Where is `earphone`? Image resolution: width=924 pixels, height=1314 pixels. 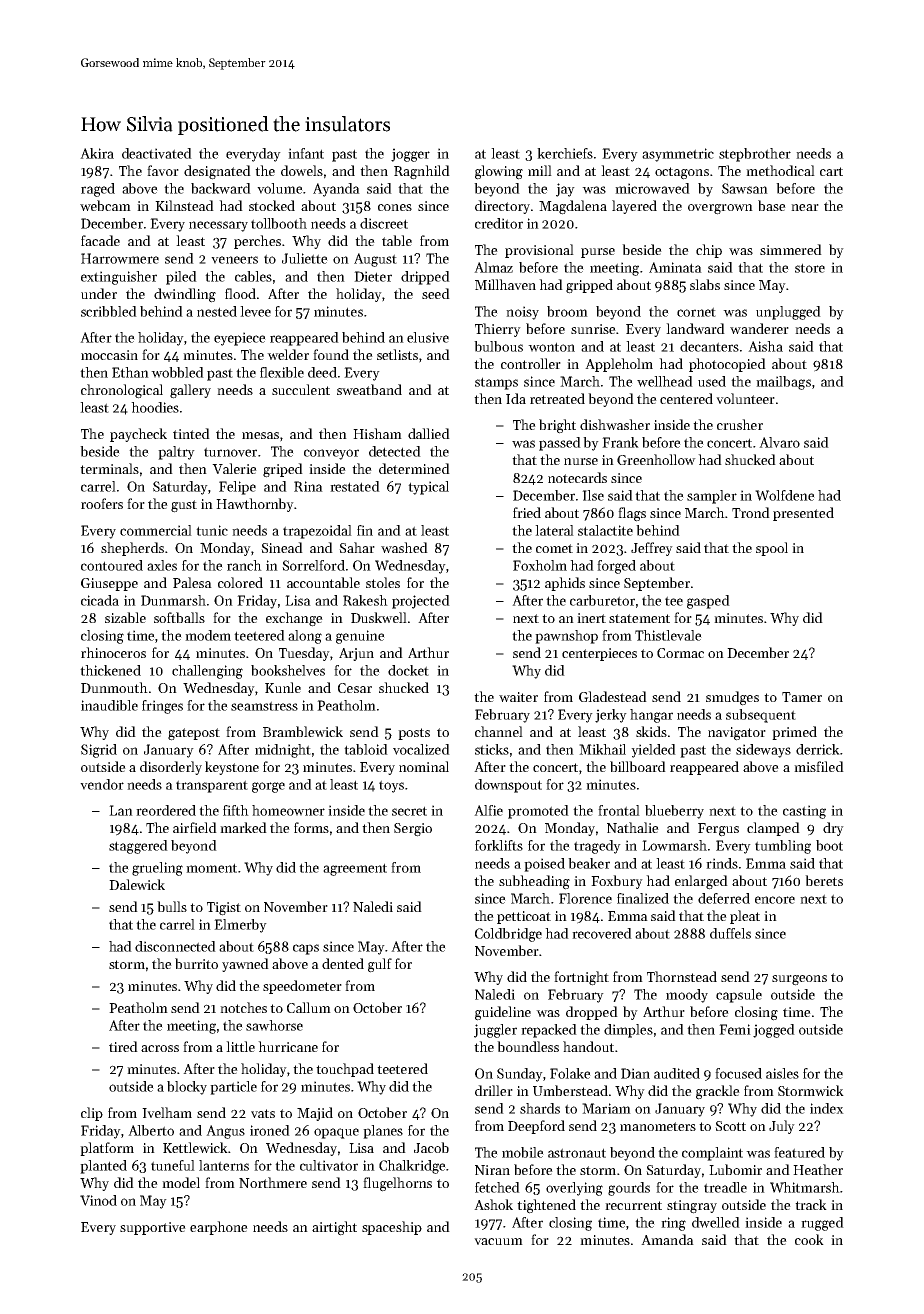 earphone is located at coordinates (219, 1228).
